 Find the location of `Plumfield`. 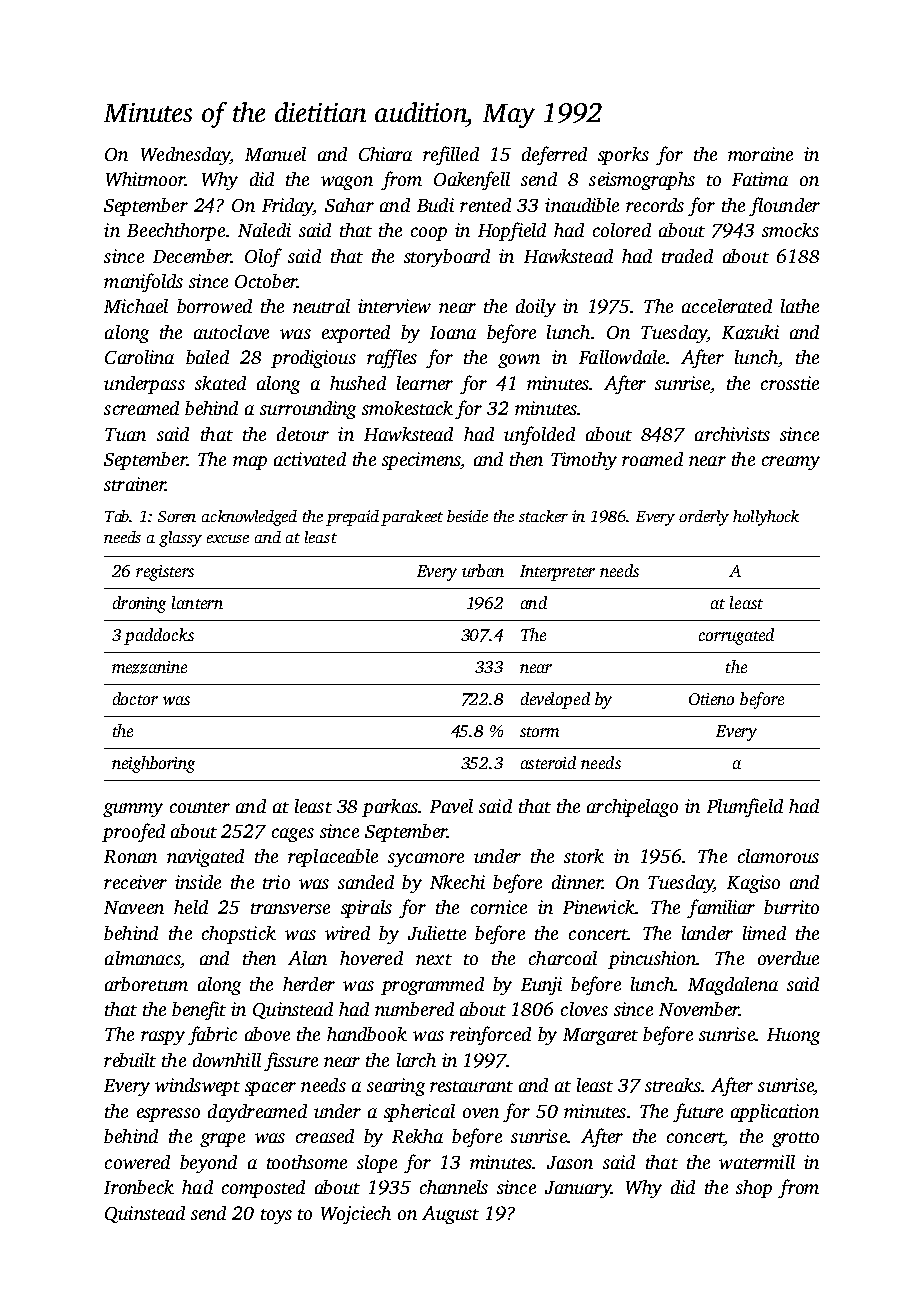

Plumfield is located at coordinates (745, 807).
